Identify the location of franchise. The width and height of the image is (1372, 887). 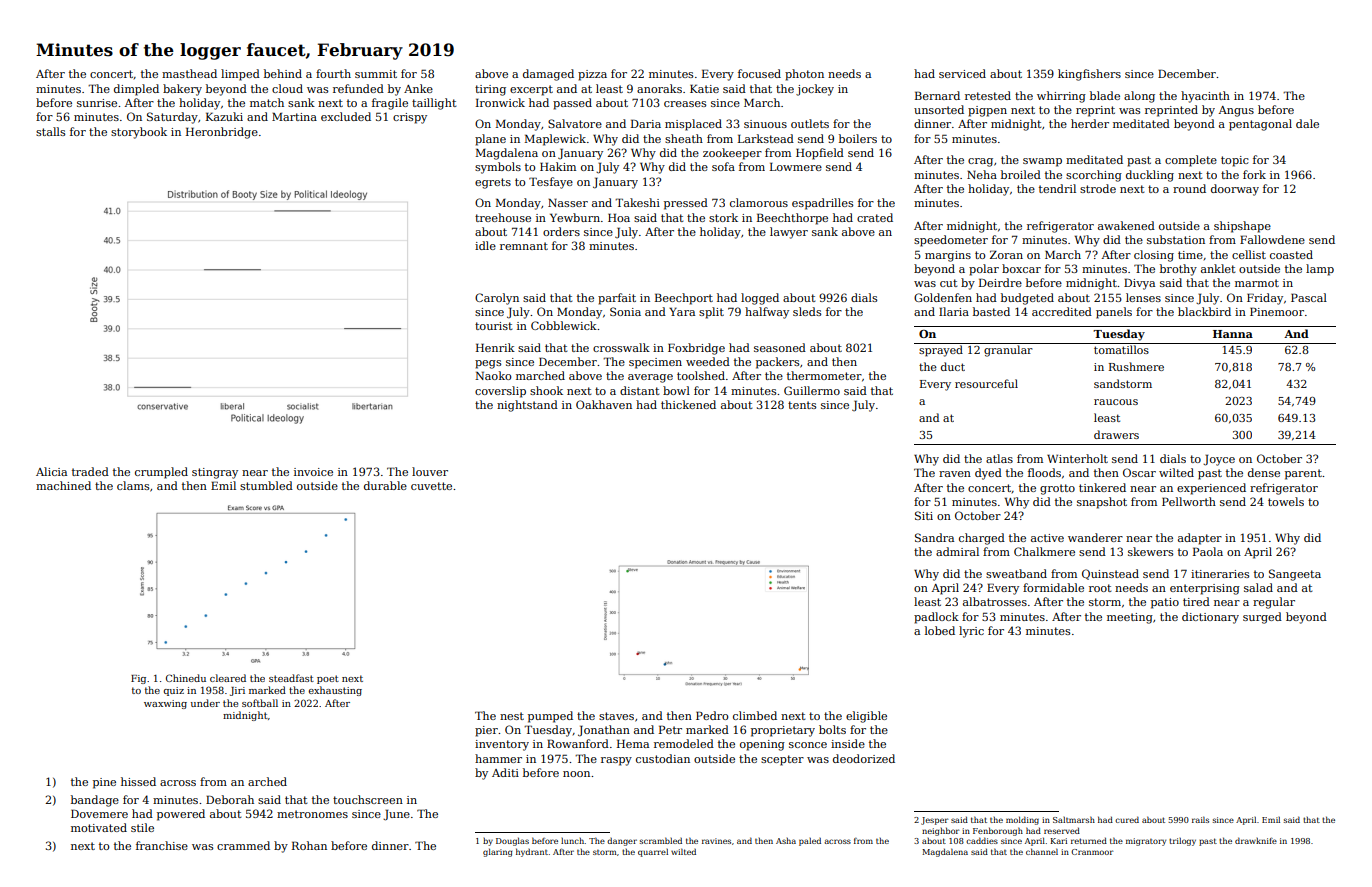
(162, 845).
